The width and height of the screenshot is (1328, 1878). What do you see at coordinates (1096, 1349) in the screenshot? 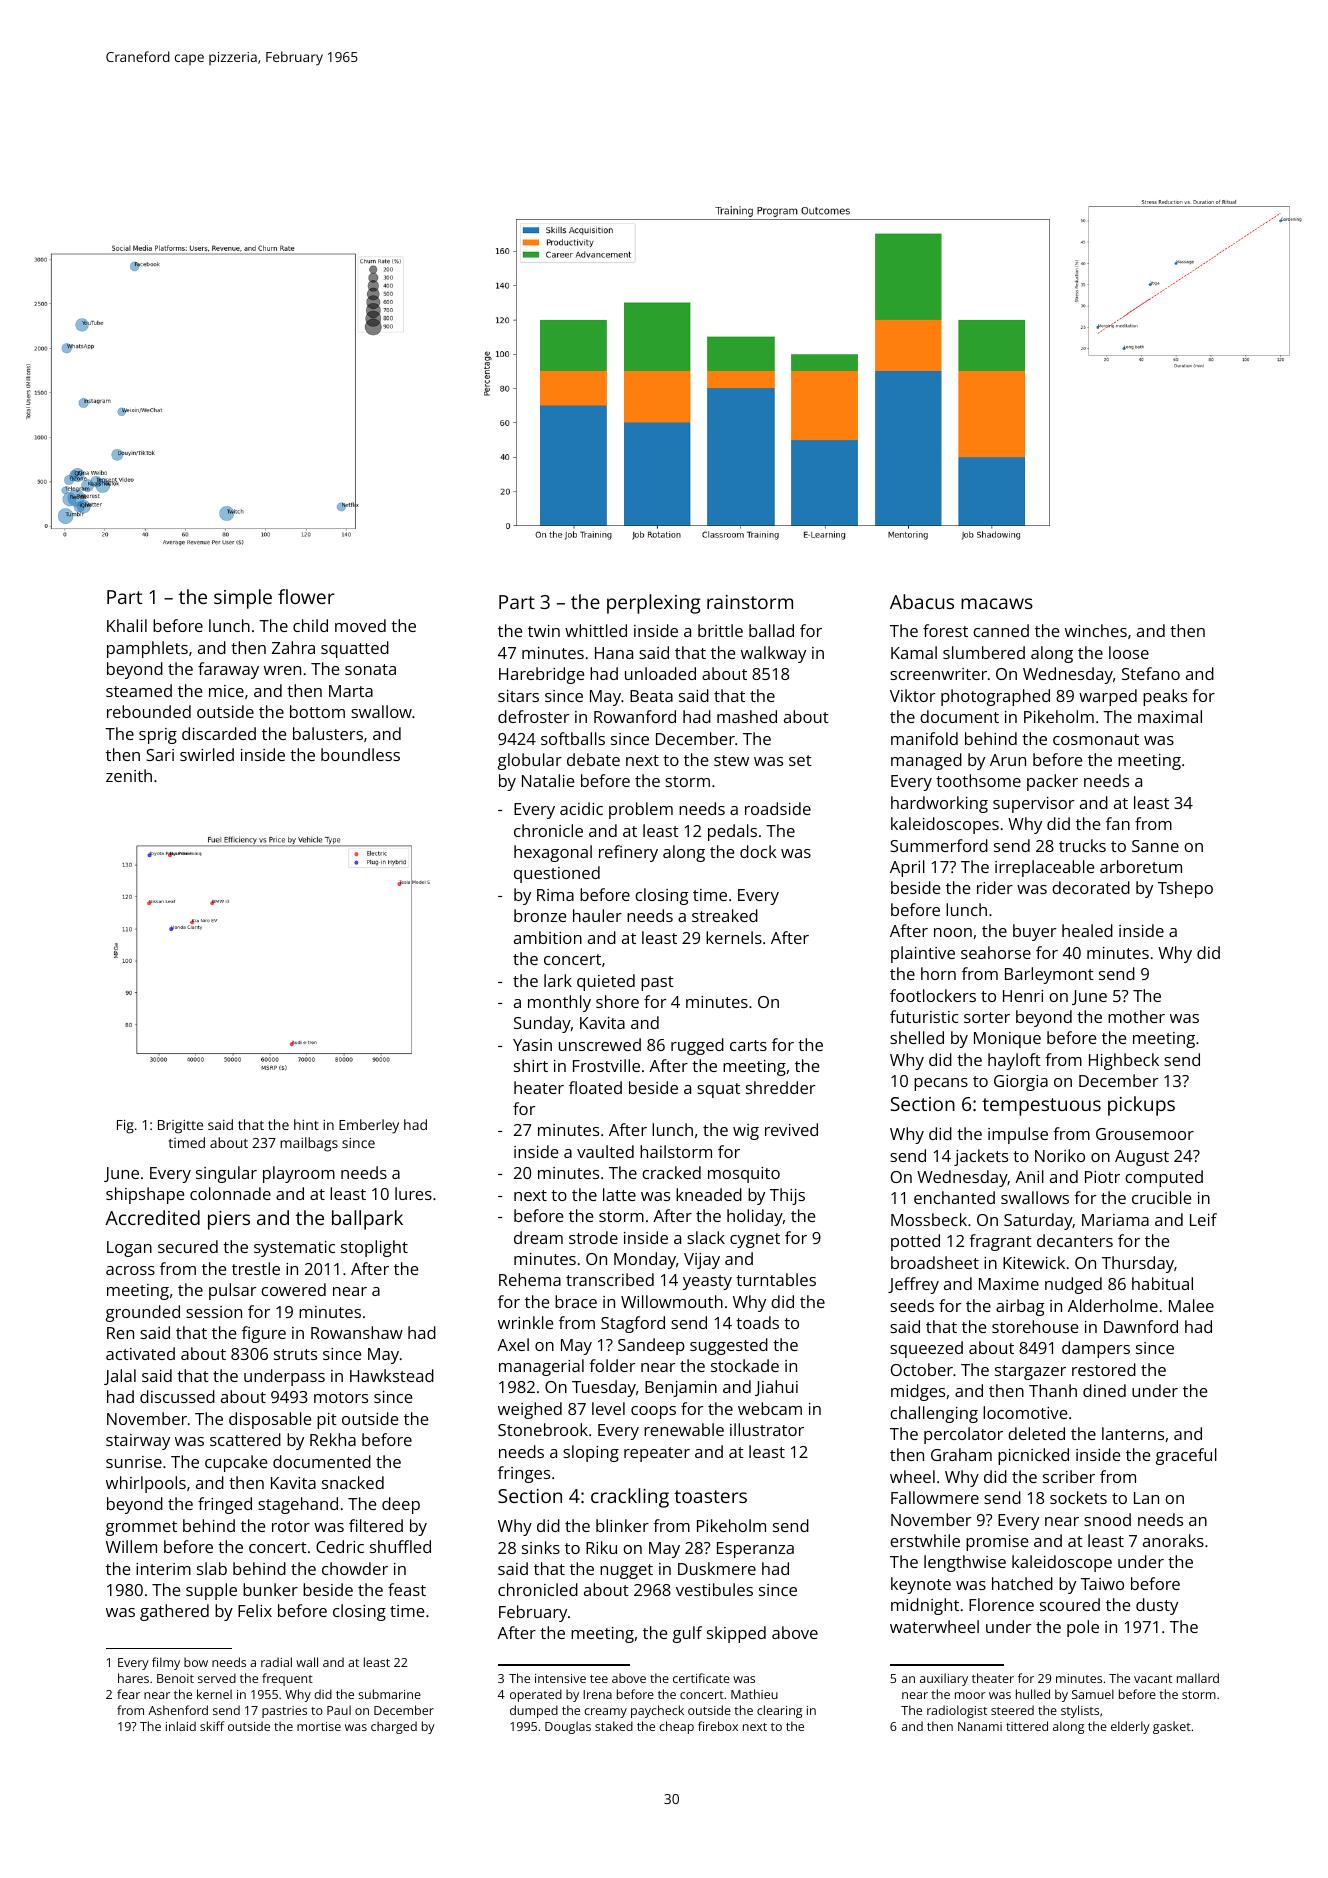
I see `dampers` at bounding box center [1096, 1349].
